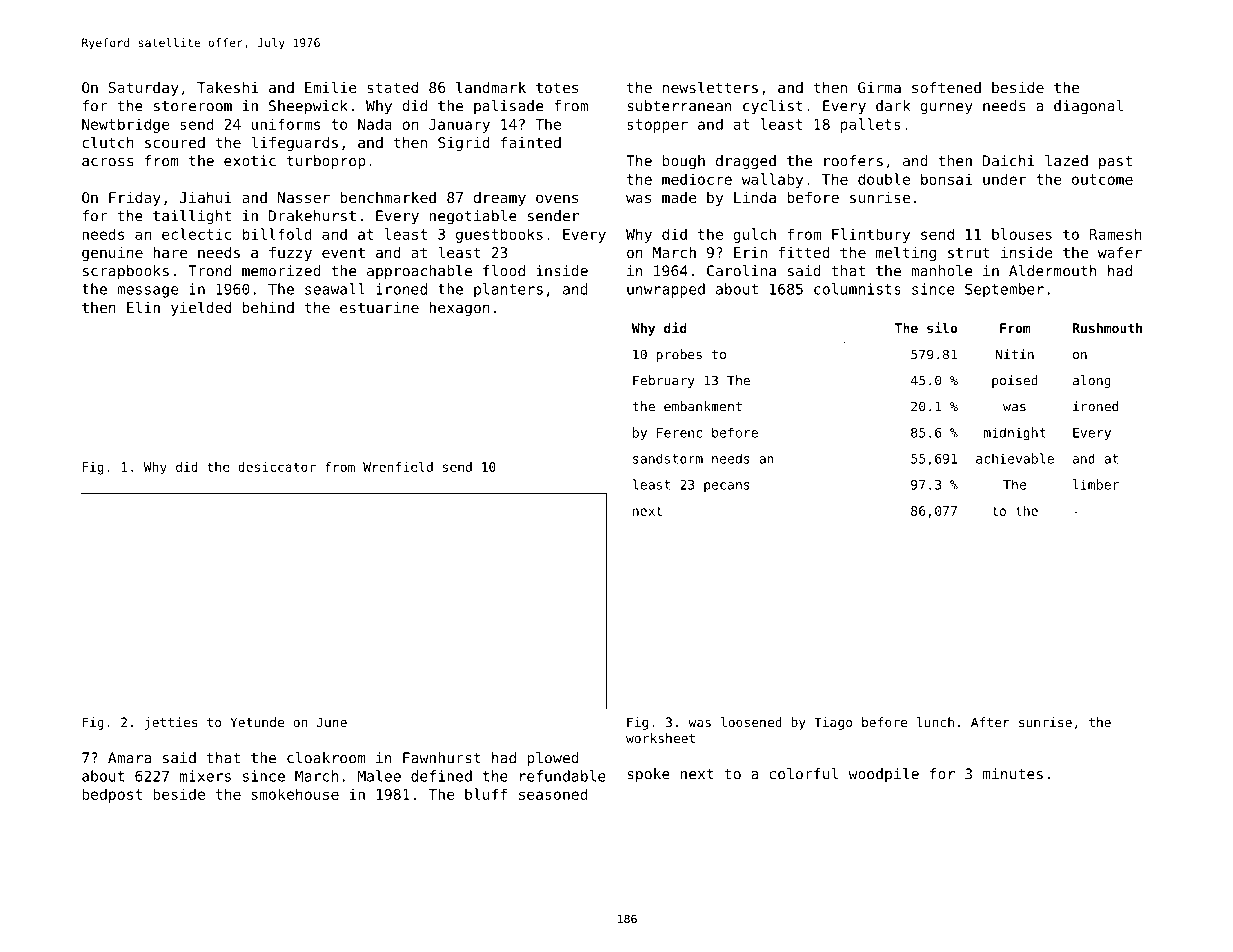  I want to click on spoke, so click(648, 775).
